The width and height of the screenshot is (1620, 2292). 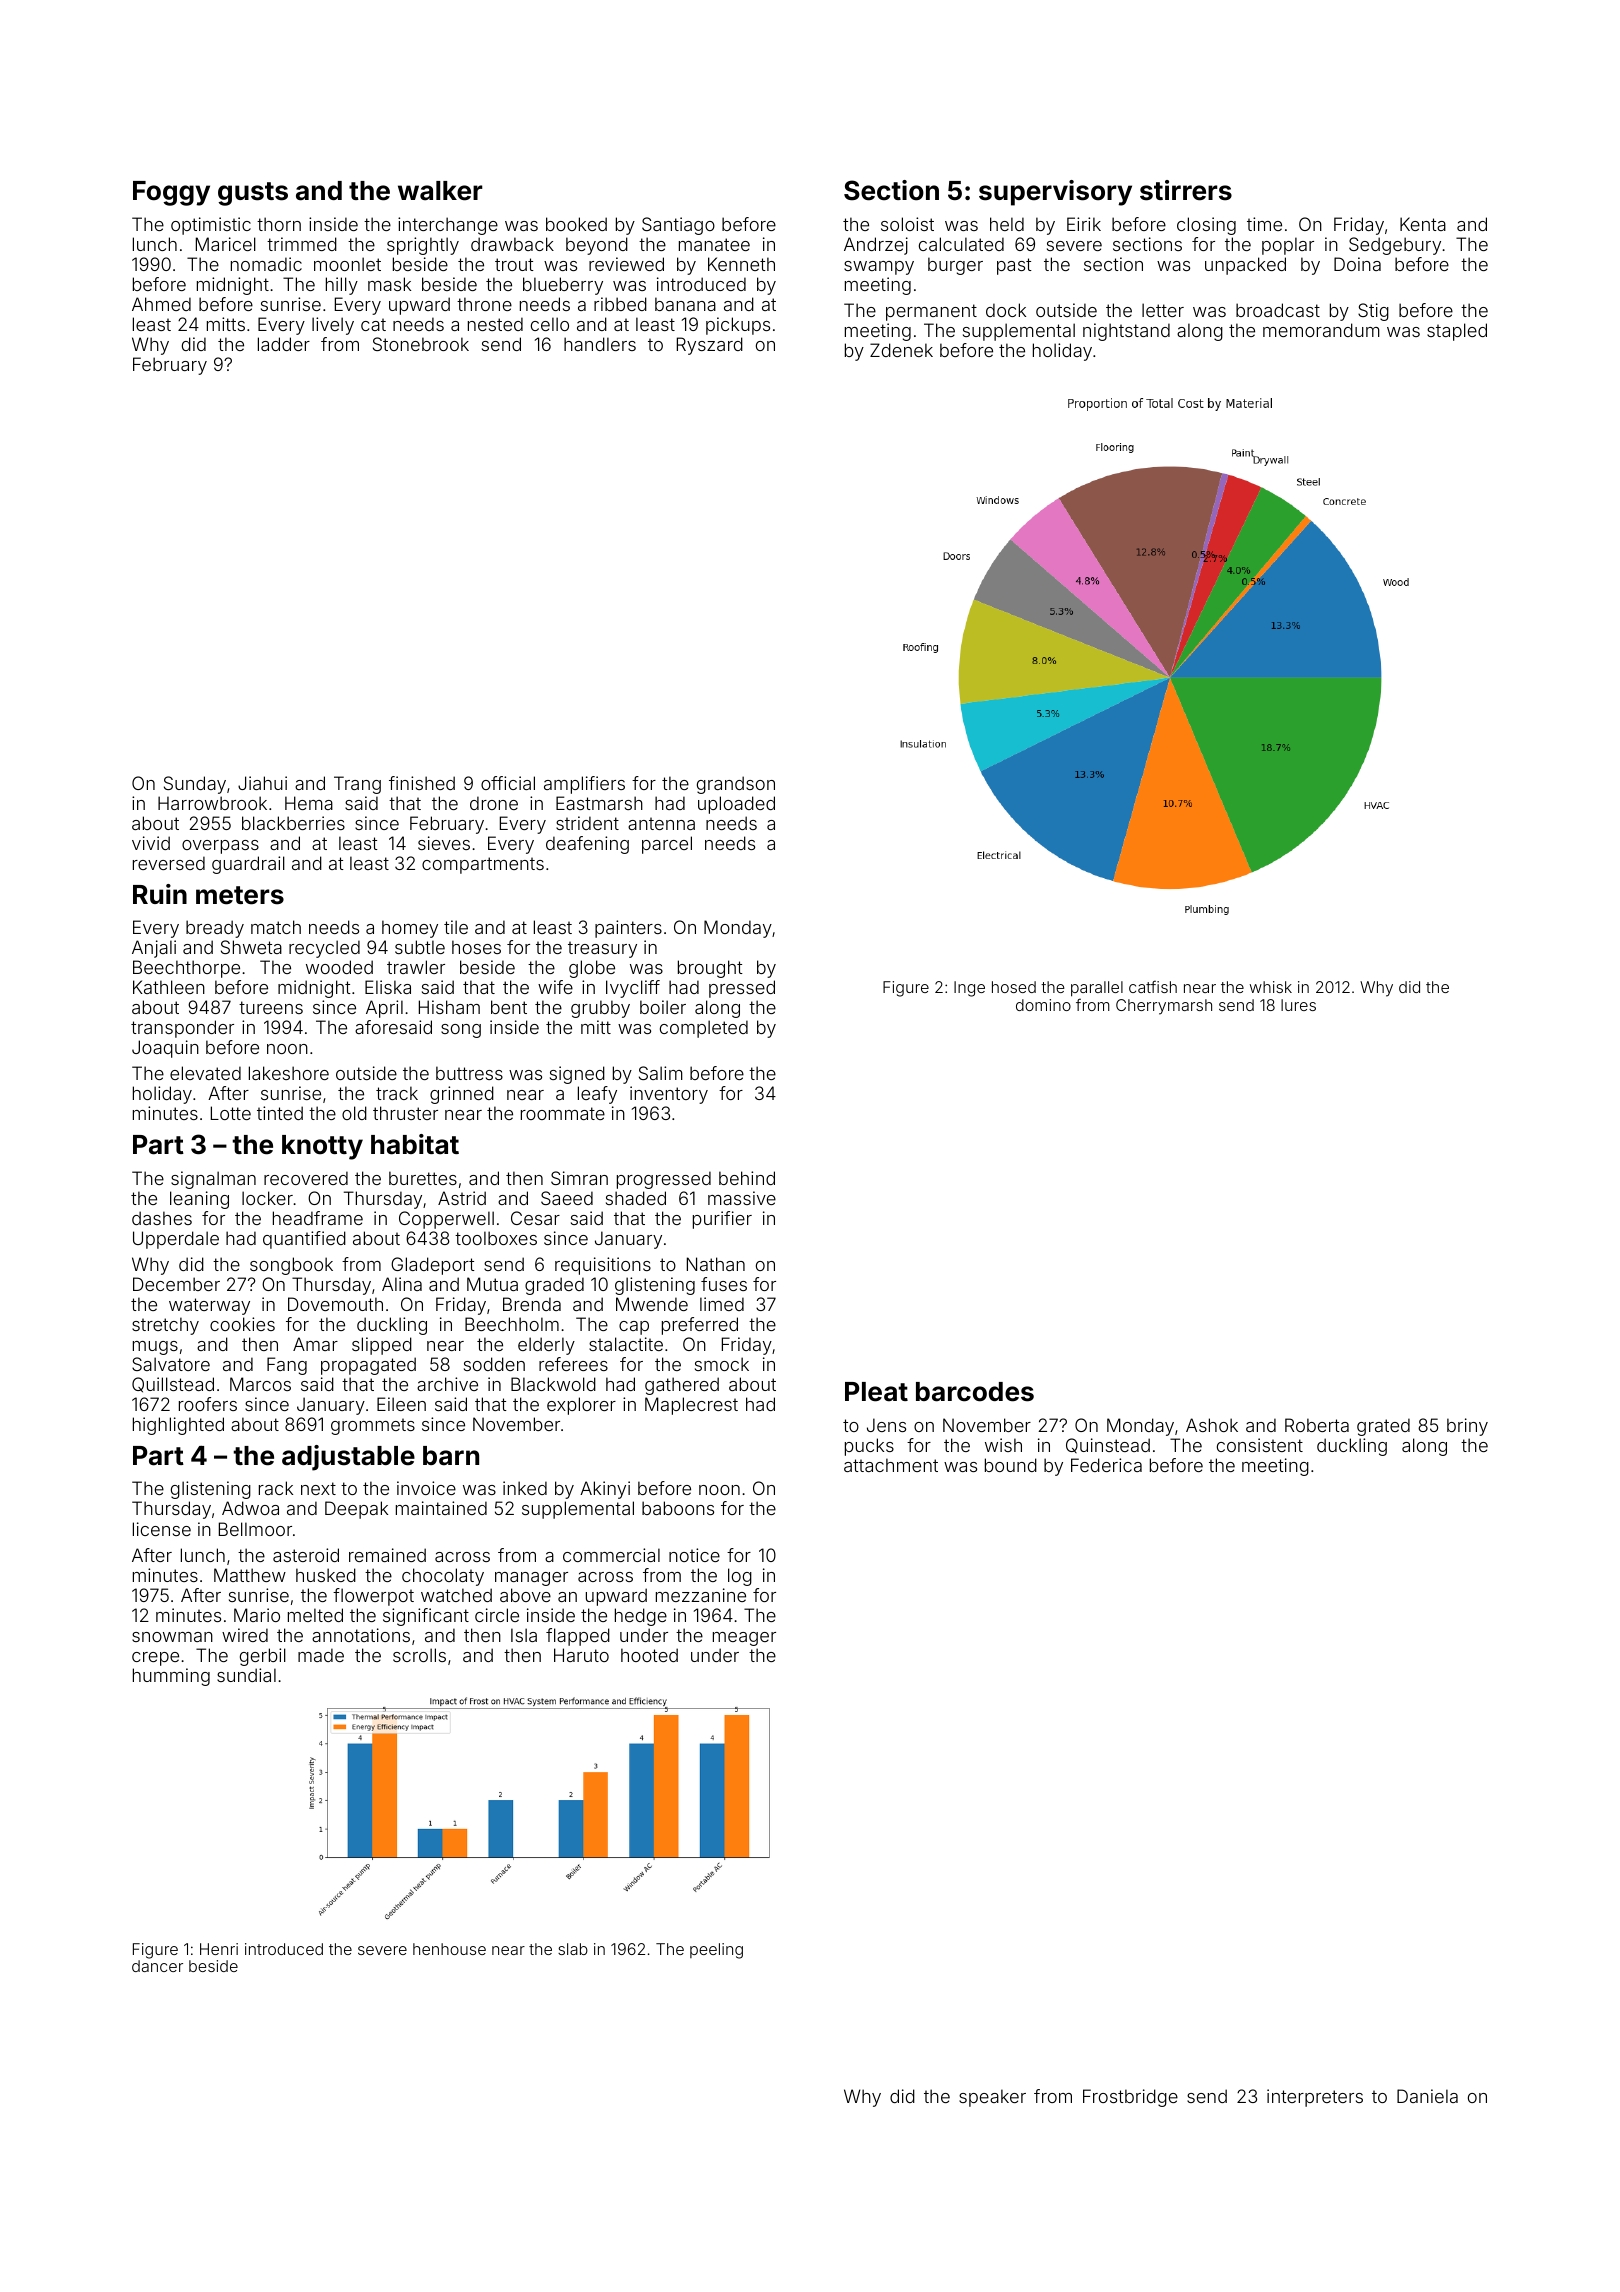 What do you see at coordinates (169, 987) in the screenshot?
I see `Kathleen` at bounding box center [169, 987].
